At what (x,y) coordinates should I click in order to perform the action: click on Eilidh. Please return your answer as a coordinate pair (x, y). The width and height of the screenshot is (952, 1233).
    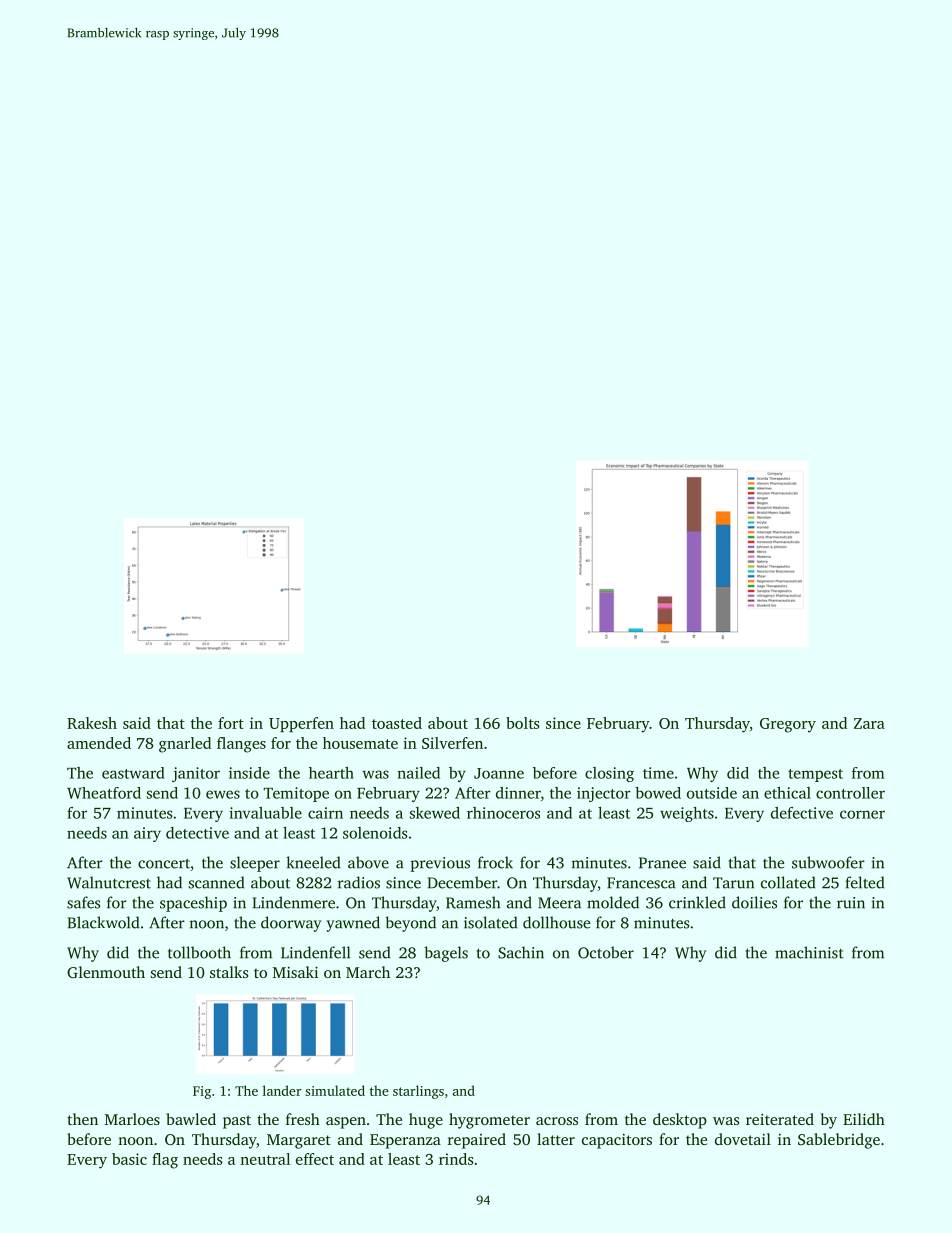
    Looking at the image, I should click on (864, 1119).
